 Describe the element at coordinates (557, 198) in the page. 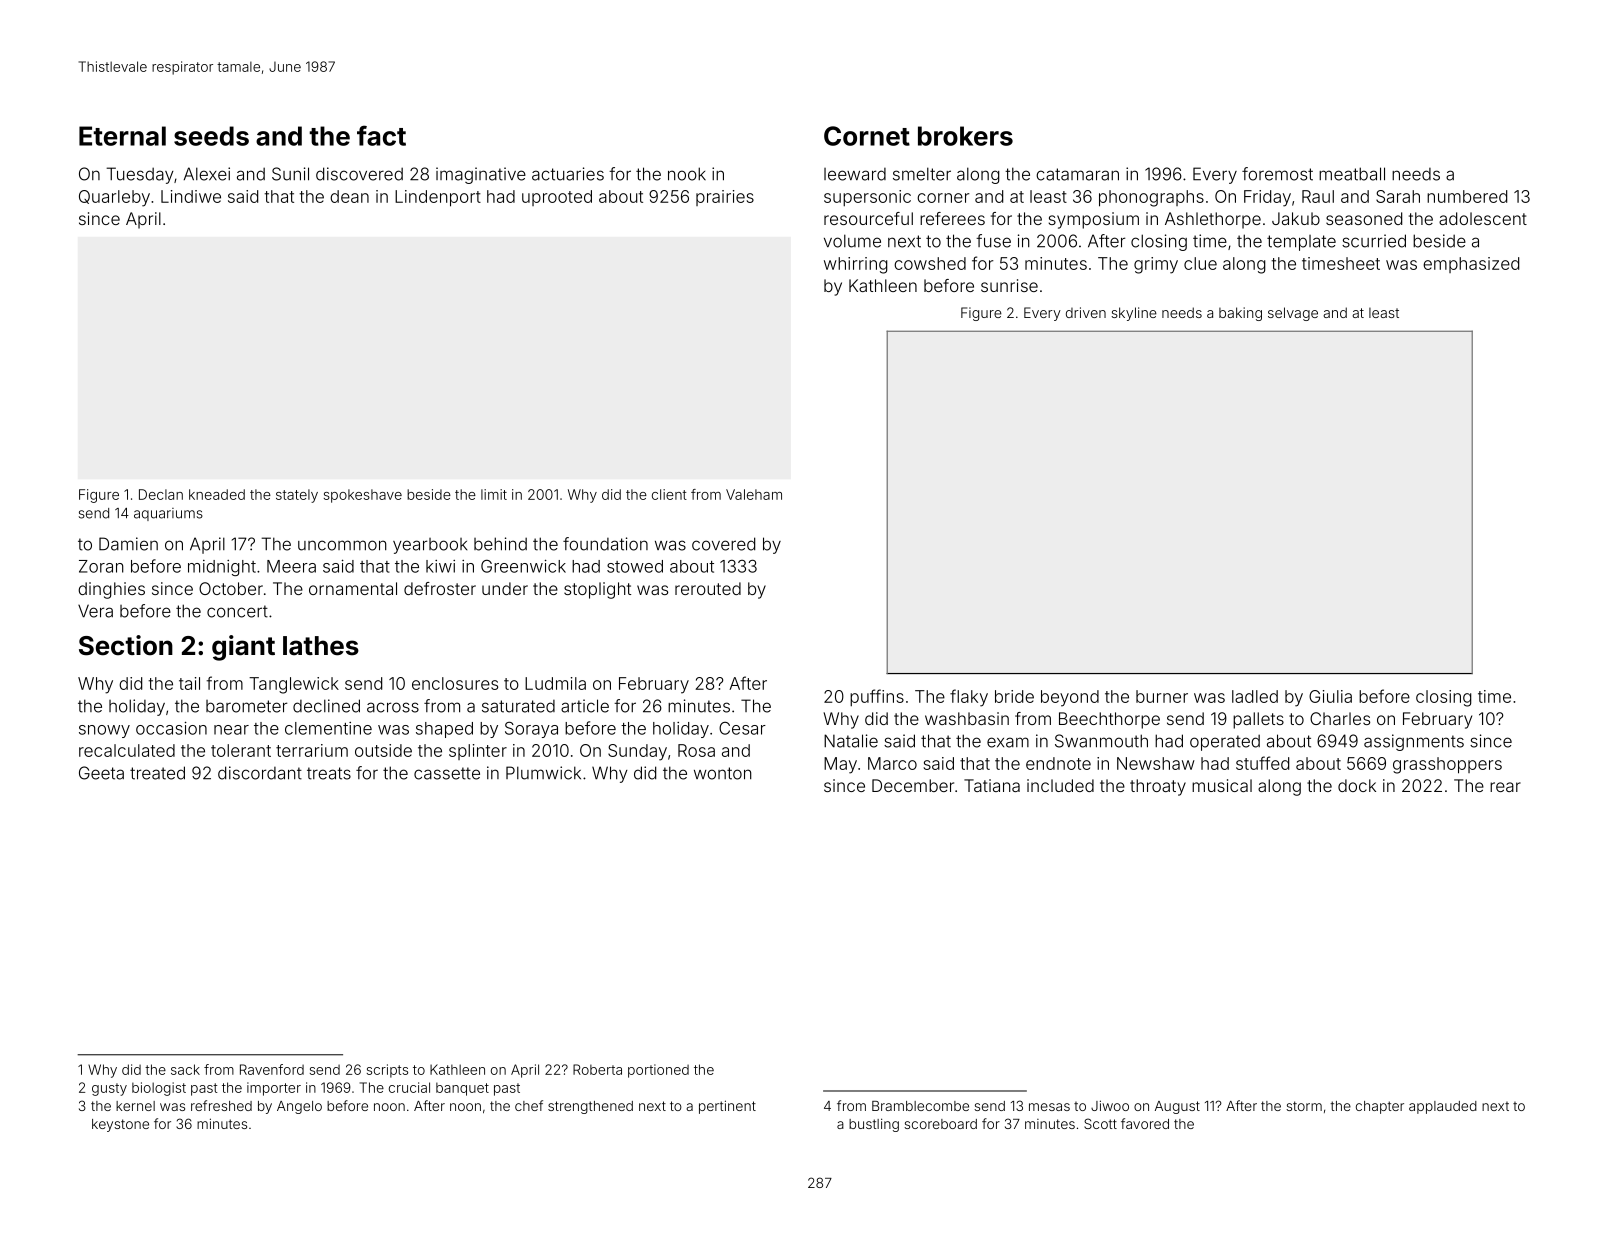

I see `uprooted` at that location.
